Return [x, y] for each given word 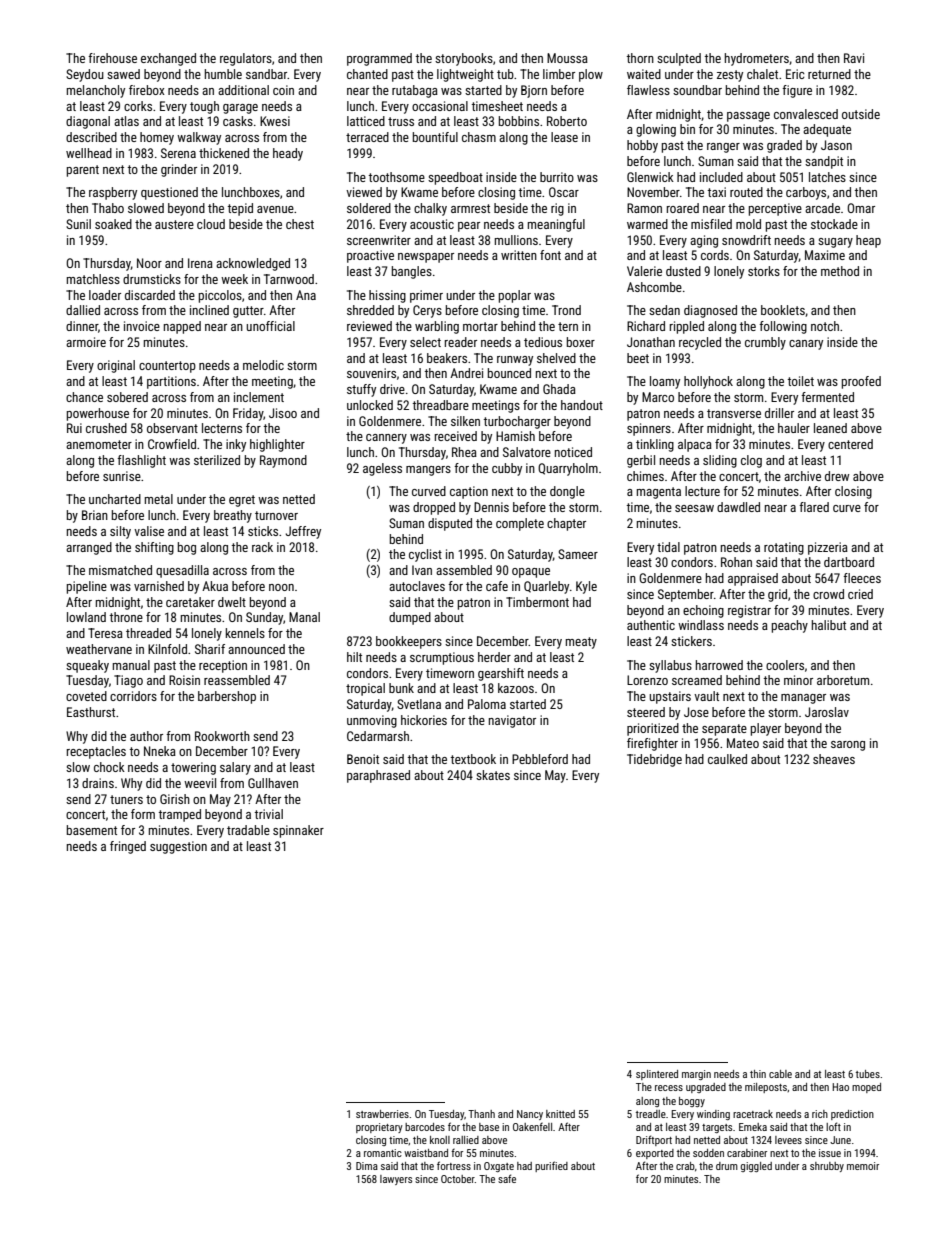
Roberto [567, 121]
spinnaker [298, 831]
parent [83, 171]
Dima [367, 1166]
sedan [664, 310]
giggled [756, 1167]
